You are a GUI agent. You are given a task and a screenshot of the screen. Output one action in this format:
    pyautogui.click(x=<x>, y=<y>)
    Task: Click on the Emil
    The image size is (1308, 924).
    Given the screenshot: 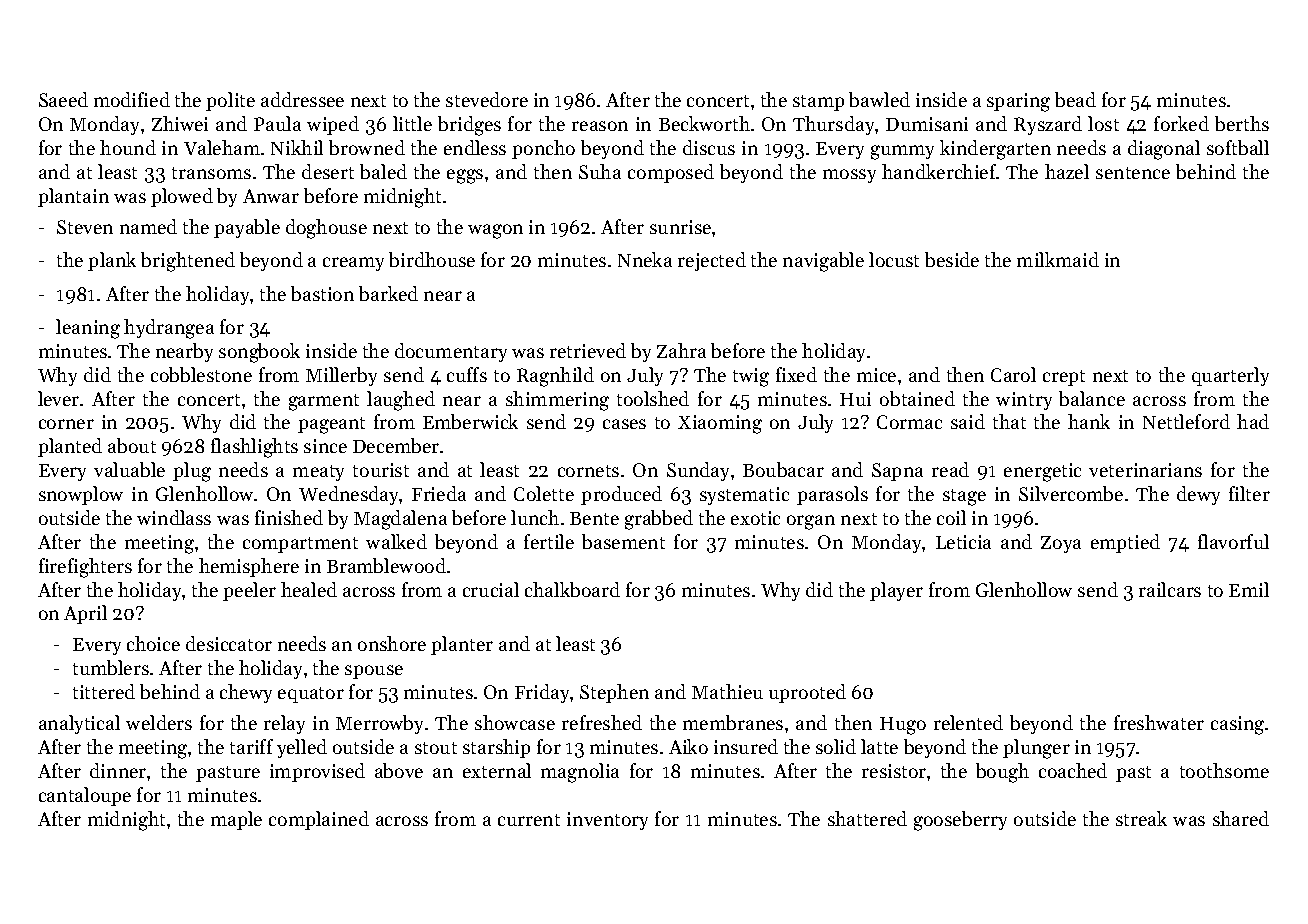 What is the action you would take?
    pyautogui.click(x=1249, y=589)
